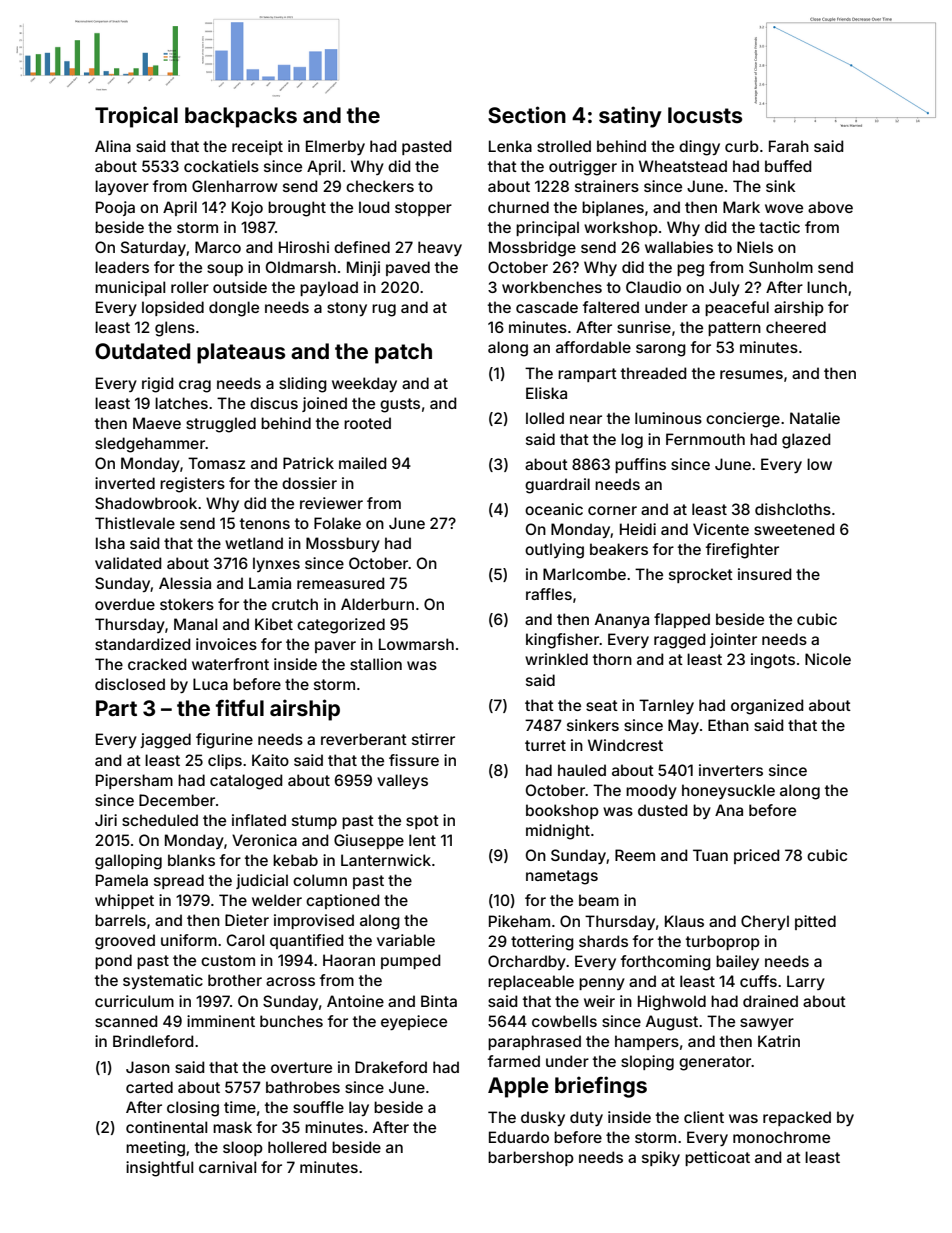 The image size is (952, 1233). Describe the element at coordinates (195, 386) in the screenshot. I see `crag` at that location.
